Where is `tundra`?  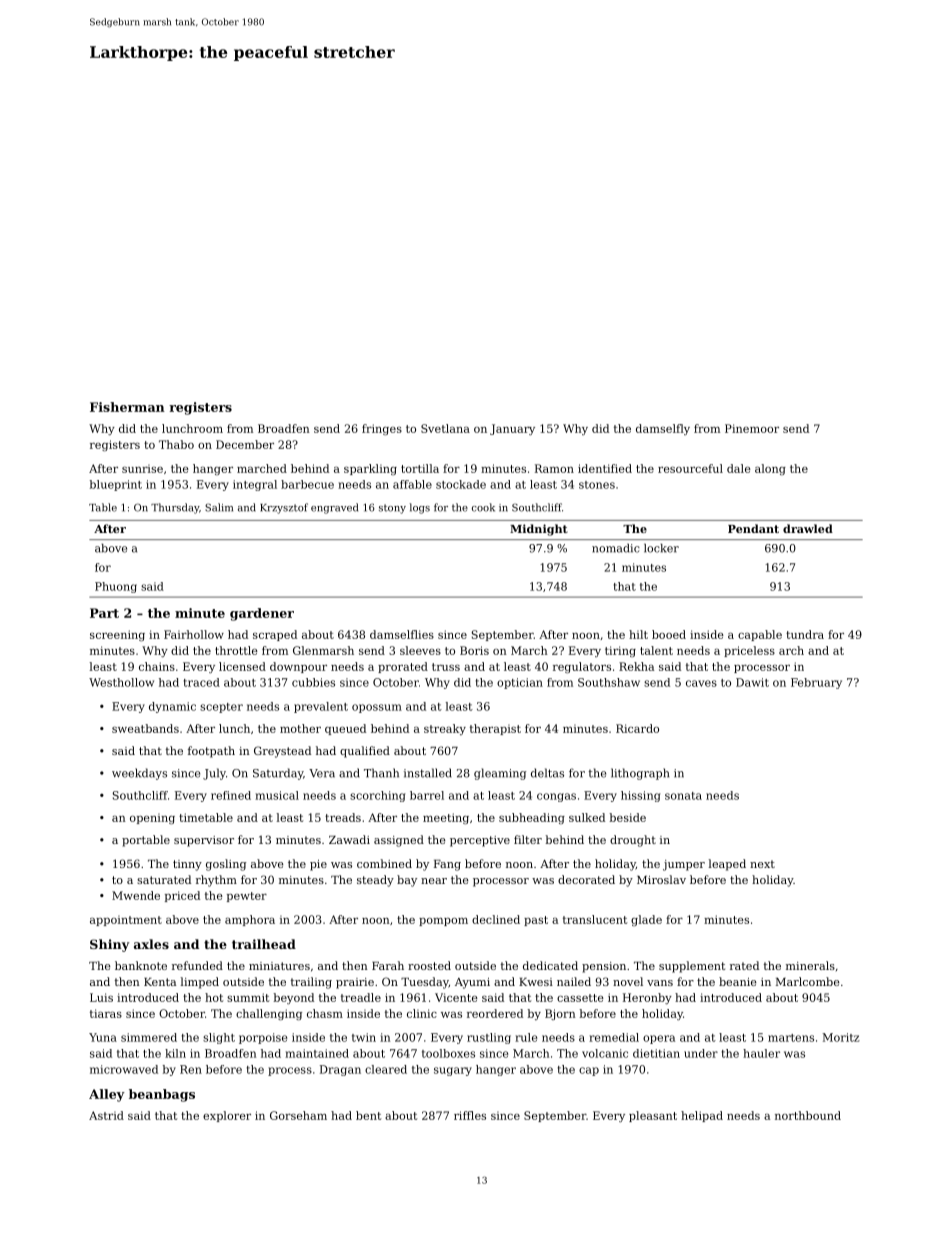 tundra is located at coordinates (805, 634).
